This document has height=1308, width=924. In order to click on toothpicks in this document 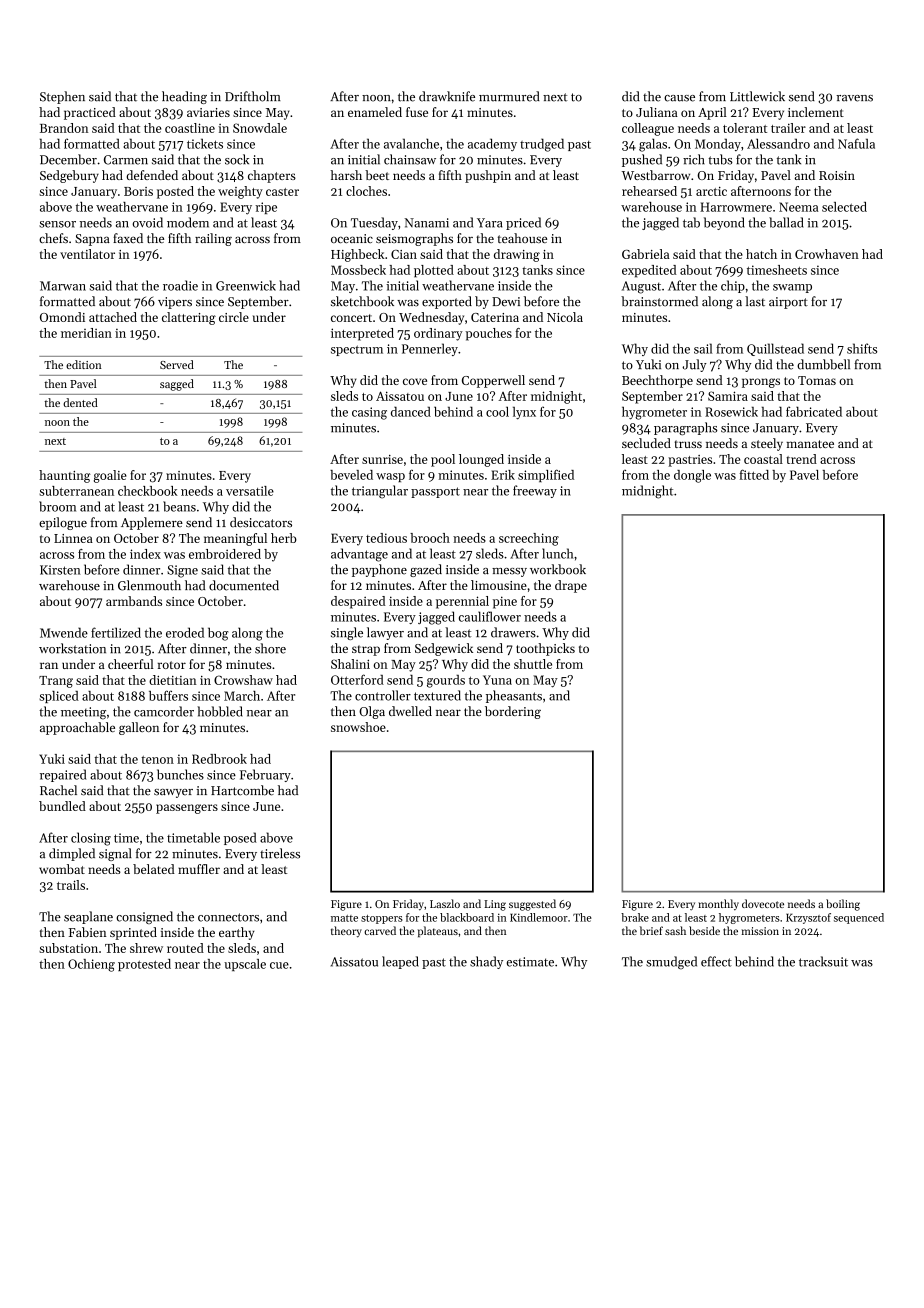, I will do `click(545, 649)`.
